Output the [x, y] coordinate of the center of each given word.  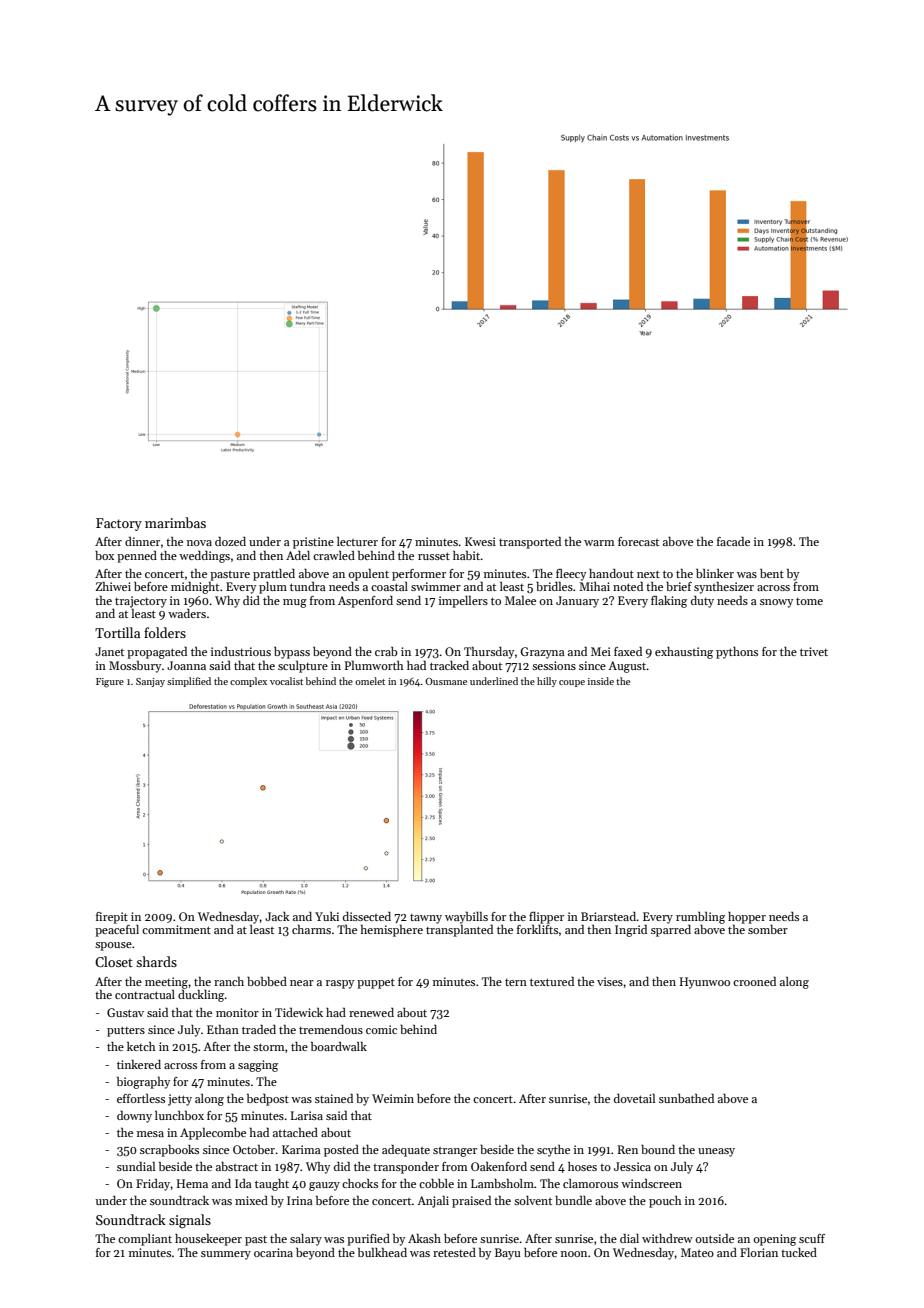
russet [434, 556]
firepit [112, 918]
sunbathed [686, 1098]
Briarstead [609, 916]
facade [733, 541]
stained [334, 1098]
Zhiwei [113, 586]
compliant [145, 1240]
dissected [367, 916]
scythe [553, 1151]
